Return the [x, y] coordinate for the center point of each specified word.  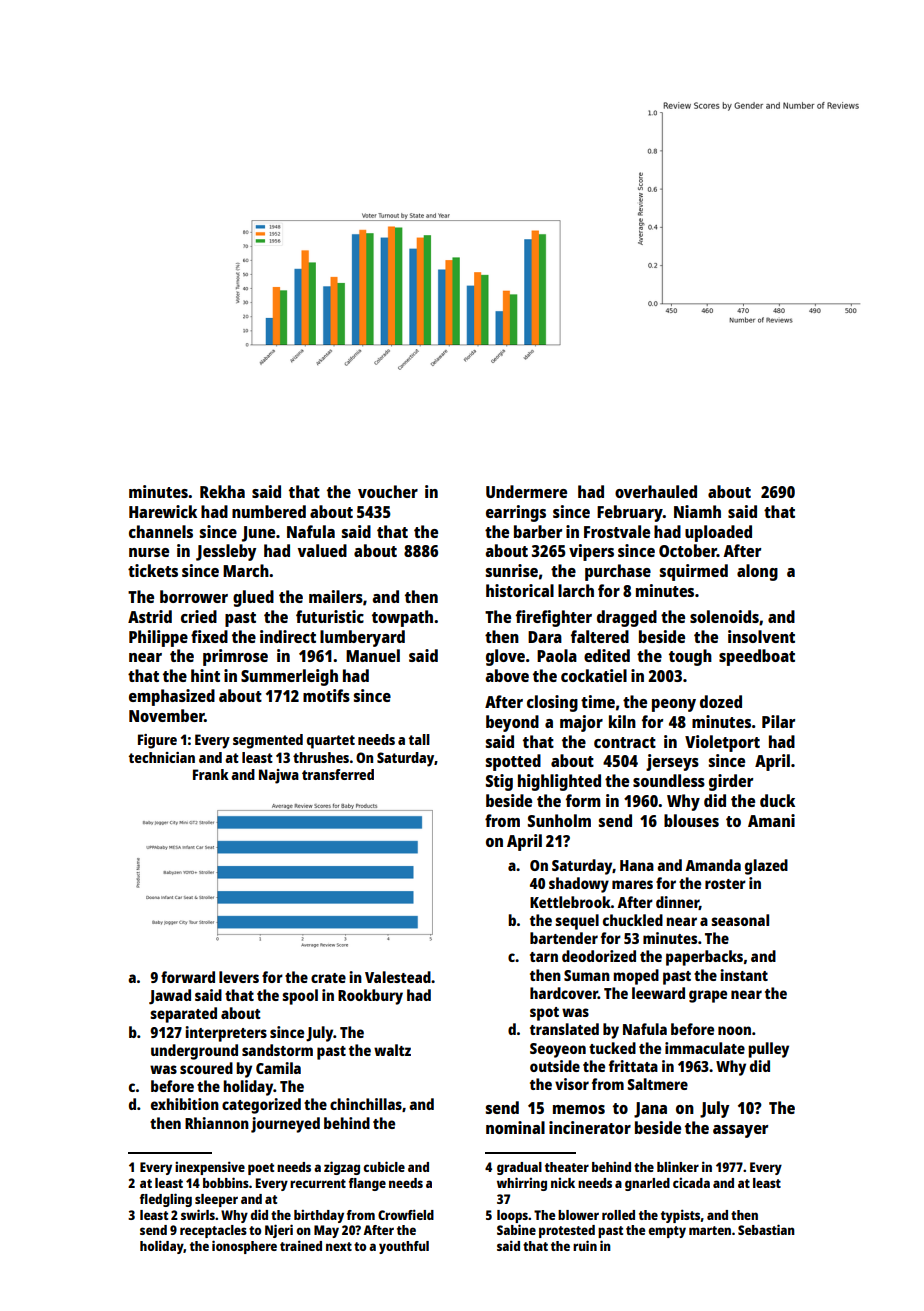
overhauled [656, 491]
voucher [388, 491]
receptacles [213, 1231]
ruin [585, 1245]
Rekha [222, 491]
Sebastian [766, 1229]
